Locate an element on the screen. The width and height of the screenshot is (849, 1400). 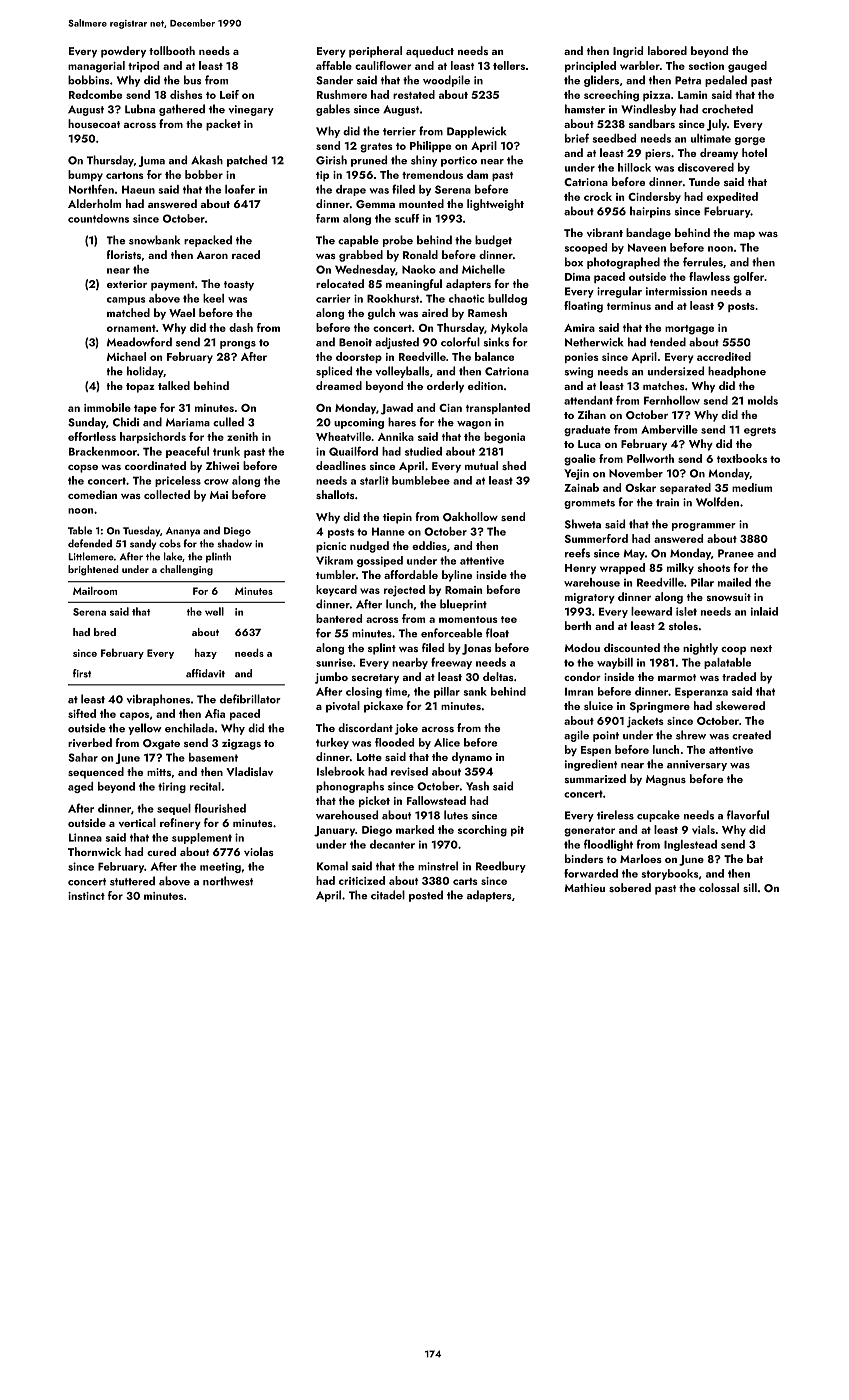
instinct is located at coordinates (86, 896).
